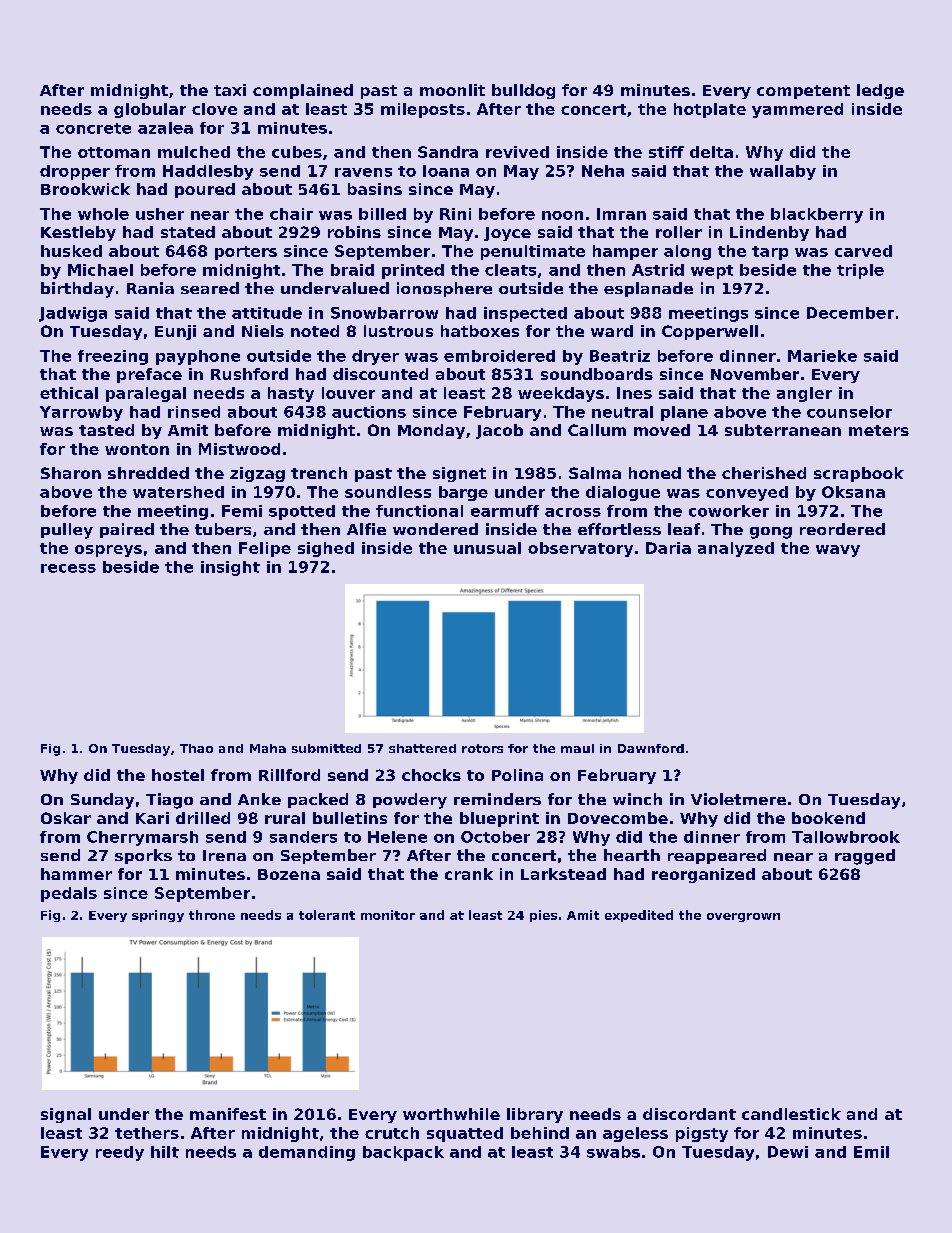  I want to click on taxi, so click(230, 90).
